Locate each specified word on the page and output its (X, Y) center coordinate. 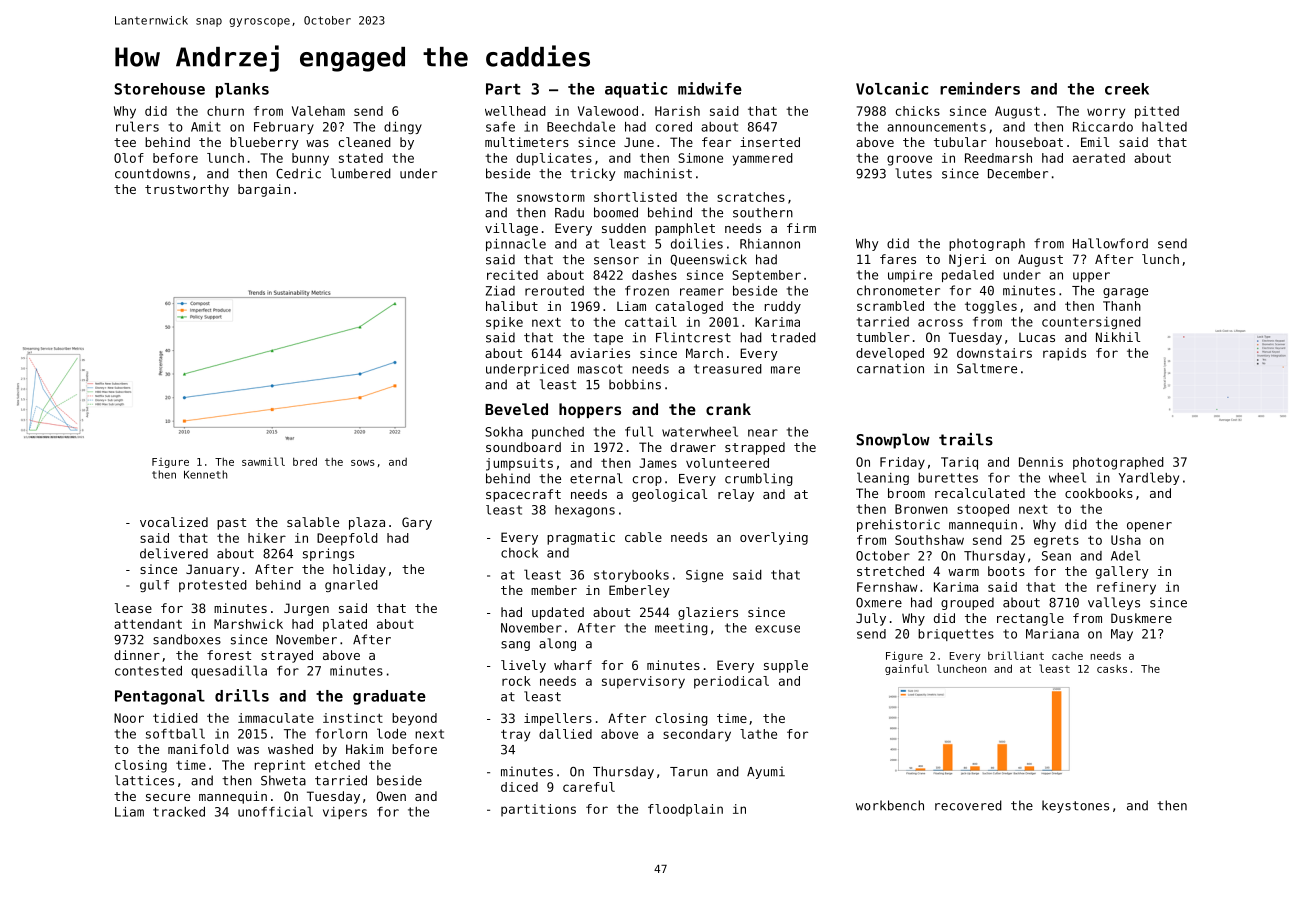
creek (1127, 89)
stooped (983, 510)
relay (736, 495)
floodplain (685, 810)
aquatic (636, 90)
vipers (345, 813)
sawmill (263, 461)
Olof (129, 158)
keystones (1075, 806)
